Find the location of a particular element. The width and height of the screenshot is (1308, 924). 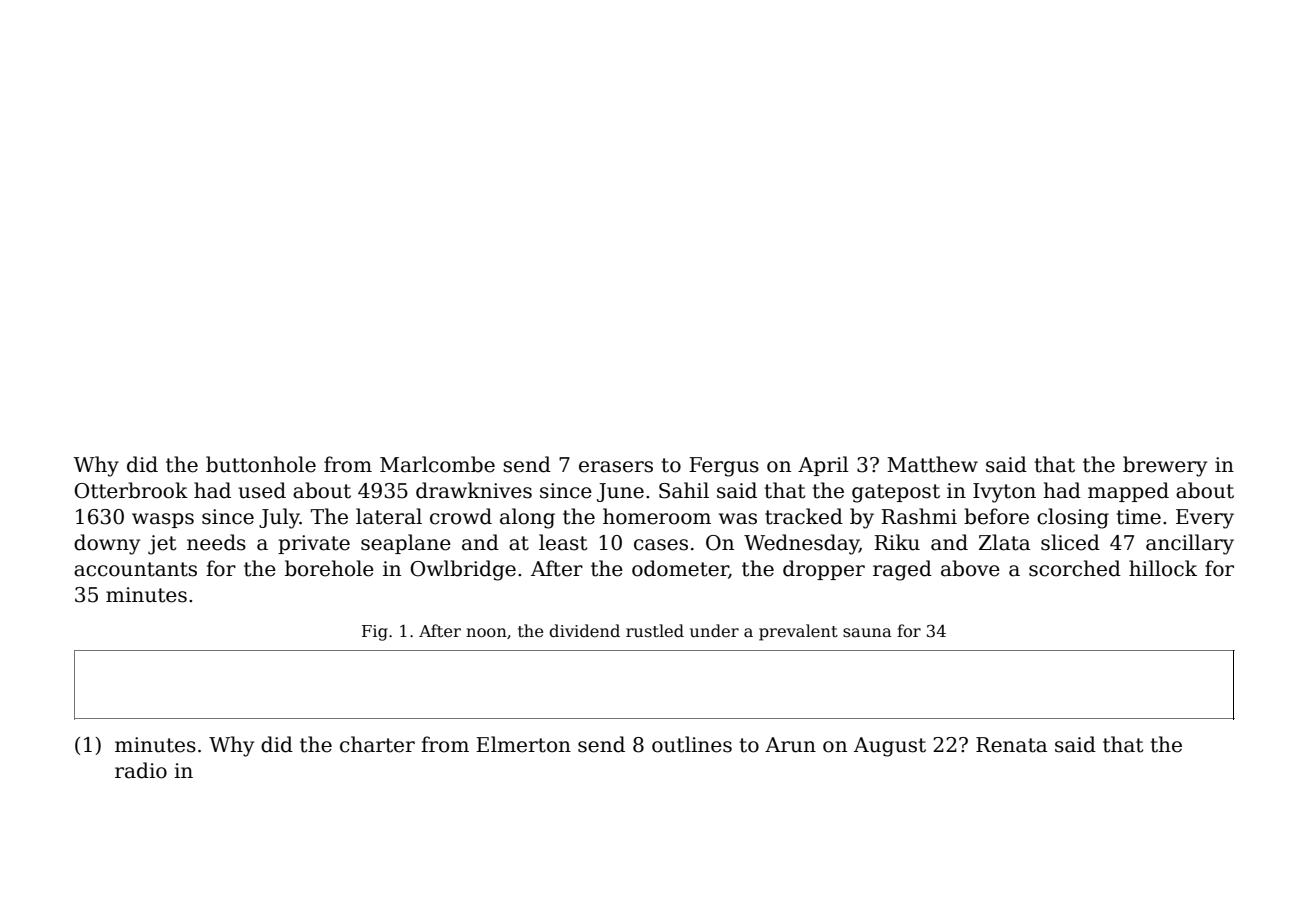

buttonhole is located at coordinates (261, 464).
